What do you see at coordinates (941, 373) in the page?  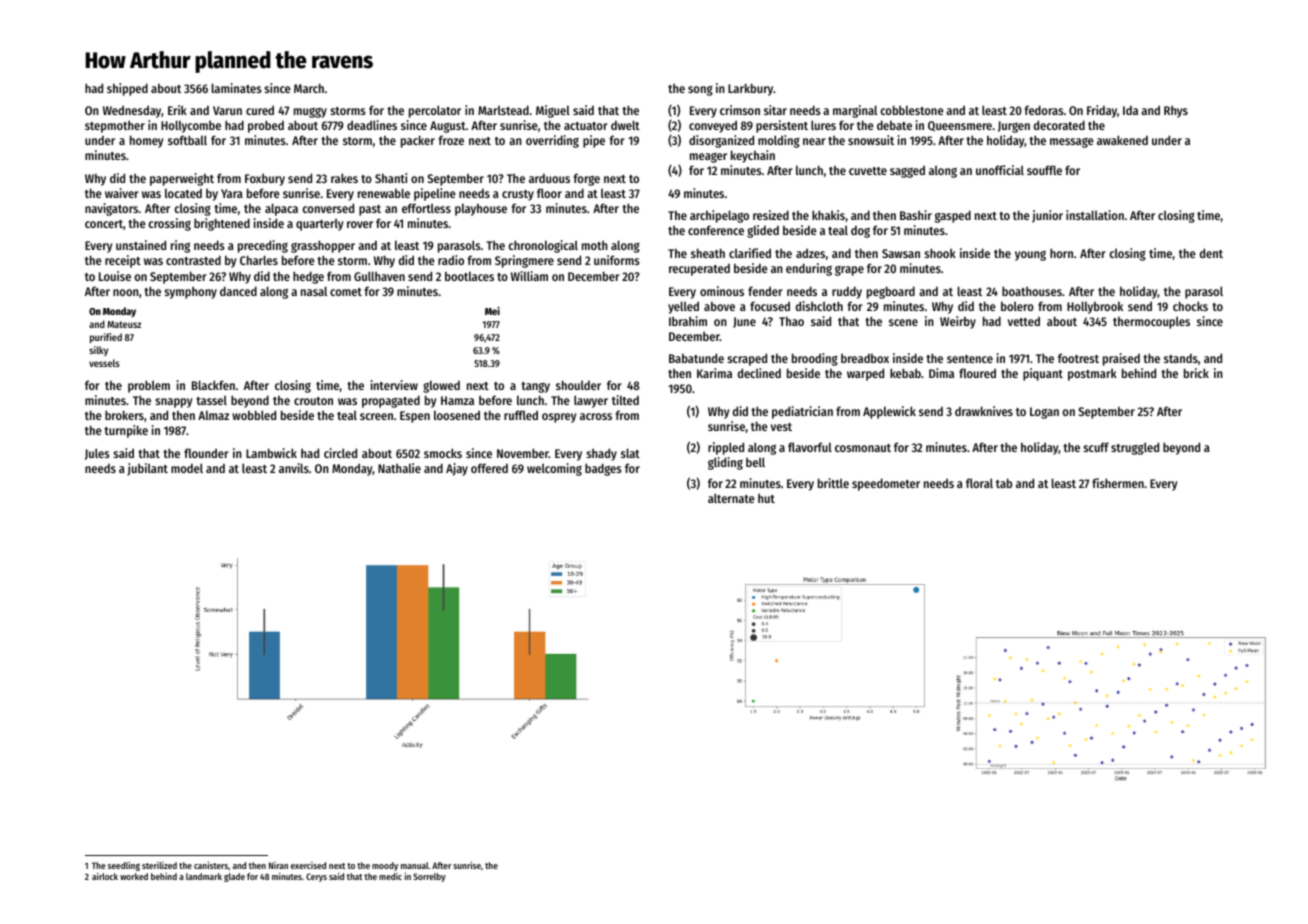 I see `Dima` at bounding box center [941, 373].
